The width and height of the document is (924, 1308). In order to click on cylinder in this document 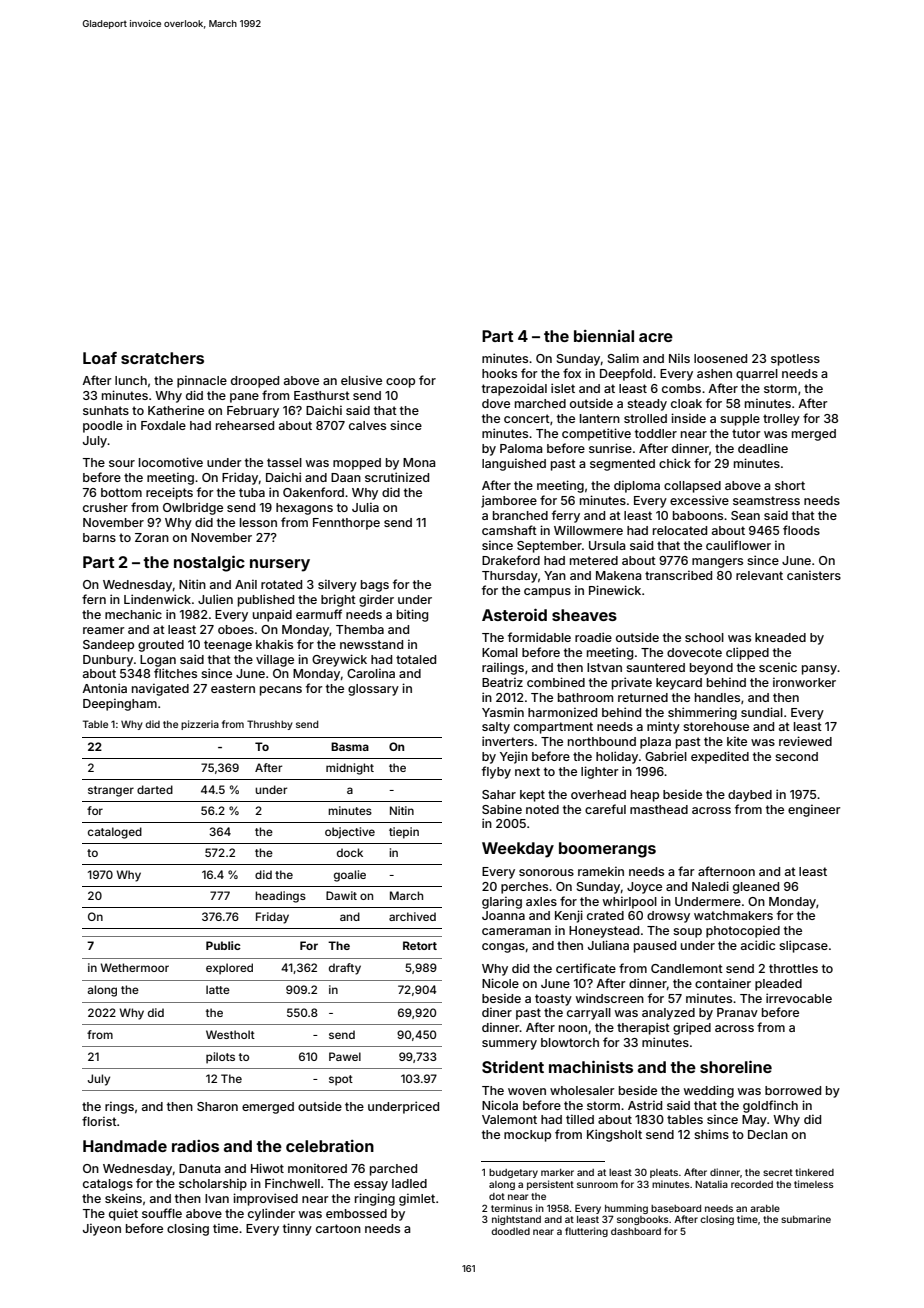, I will do `click(271, 1214)`.
